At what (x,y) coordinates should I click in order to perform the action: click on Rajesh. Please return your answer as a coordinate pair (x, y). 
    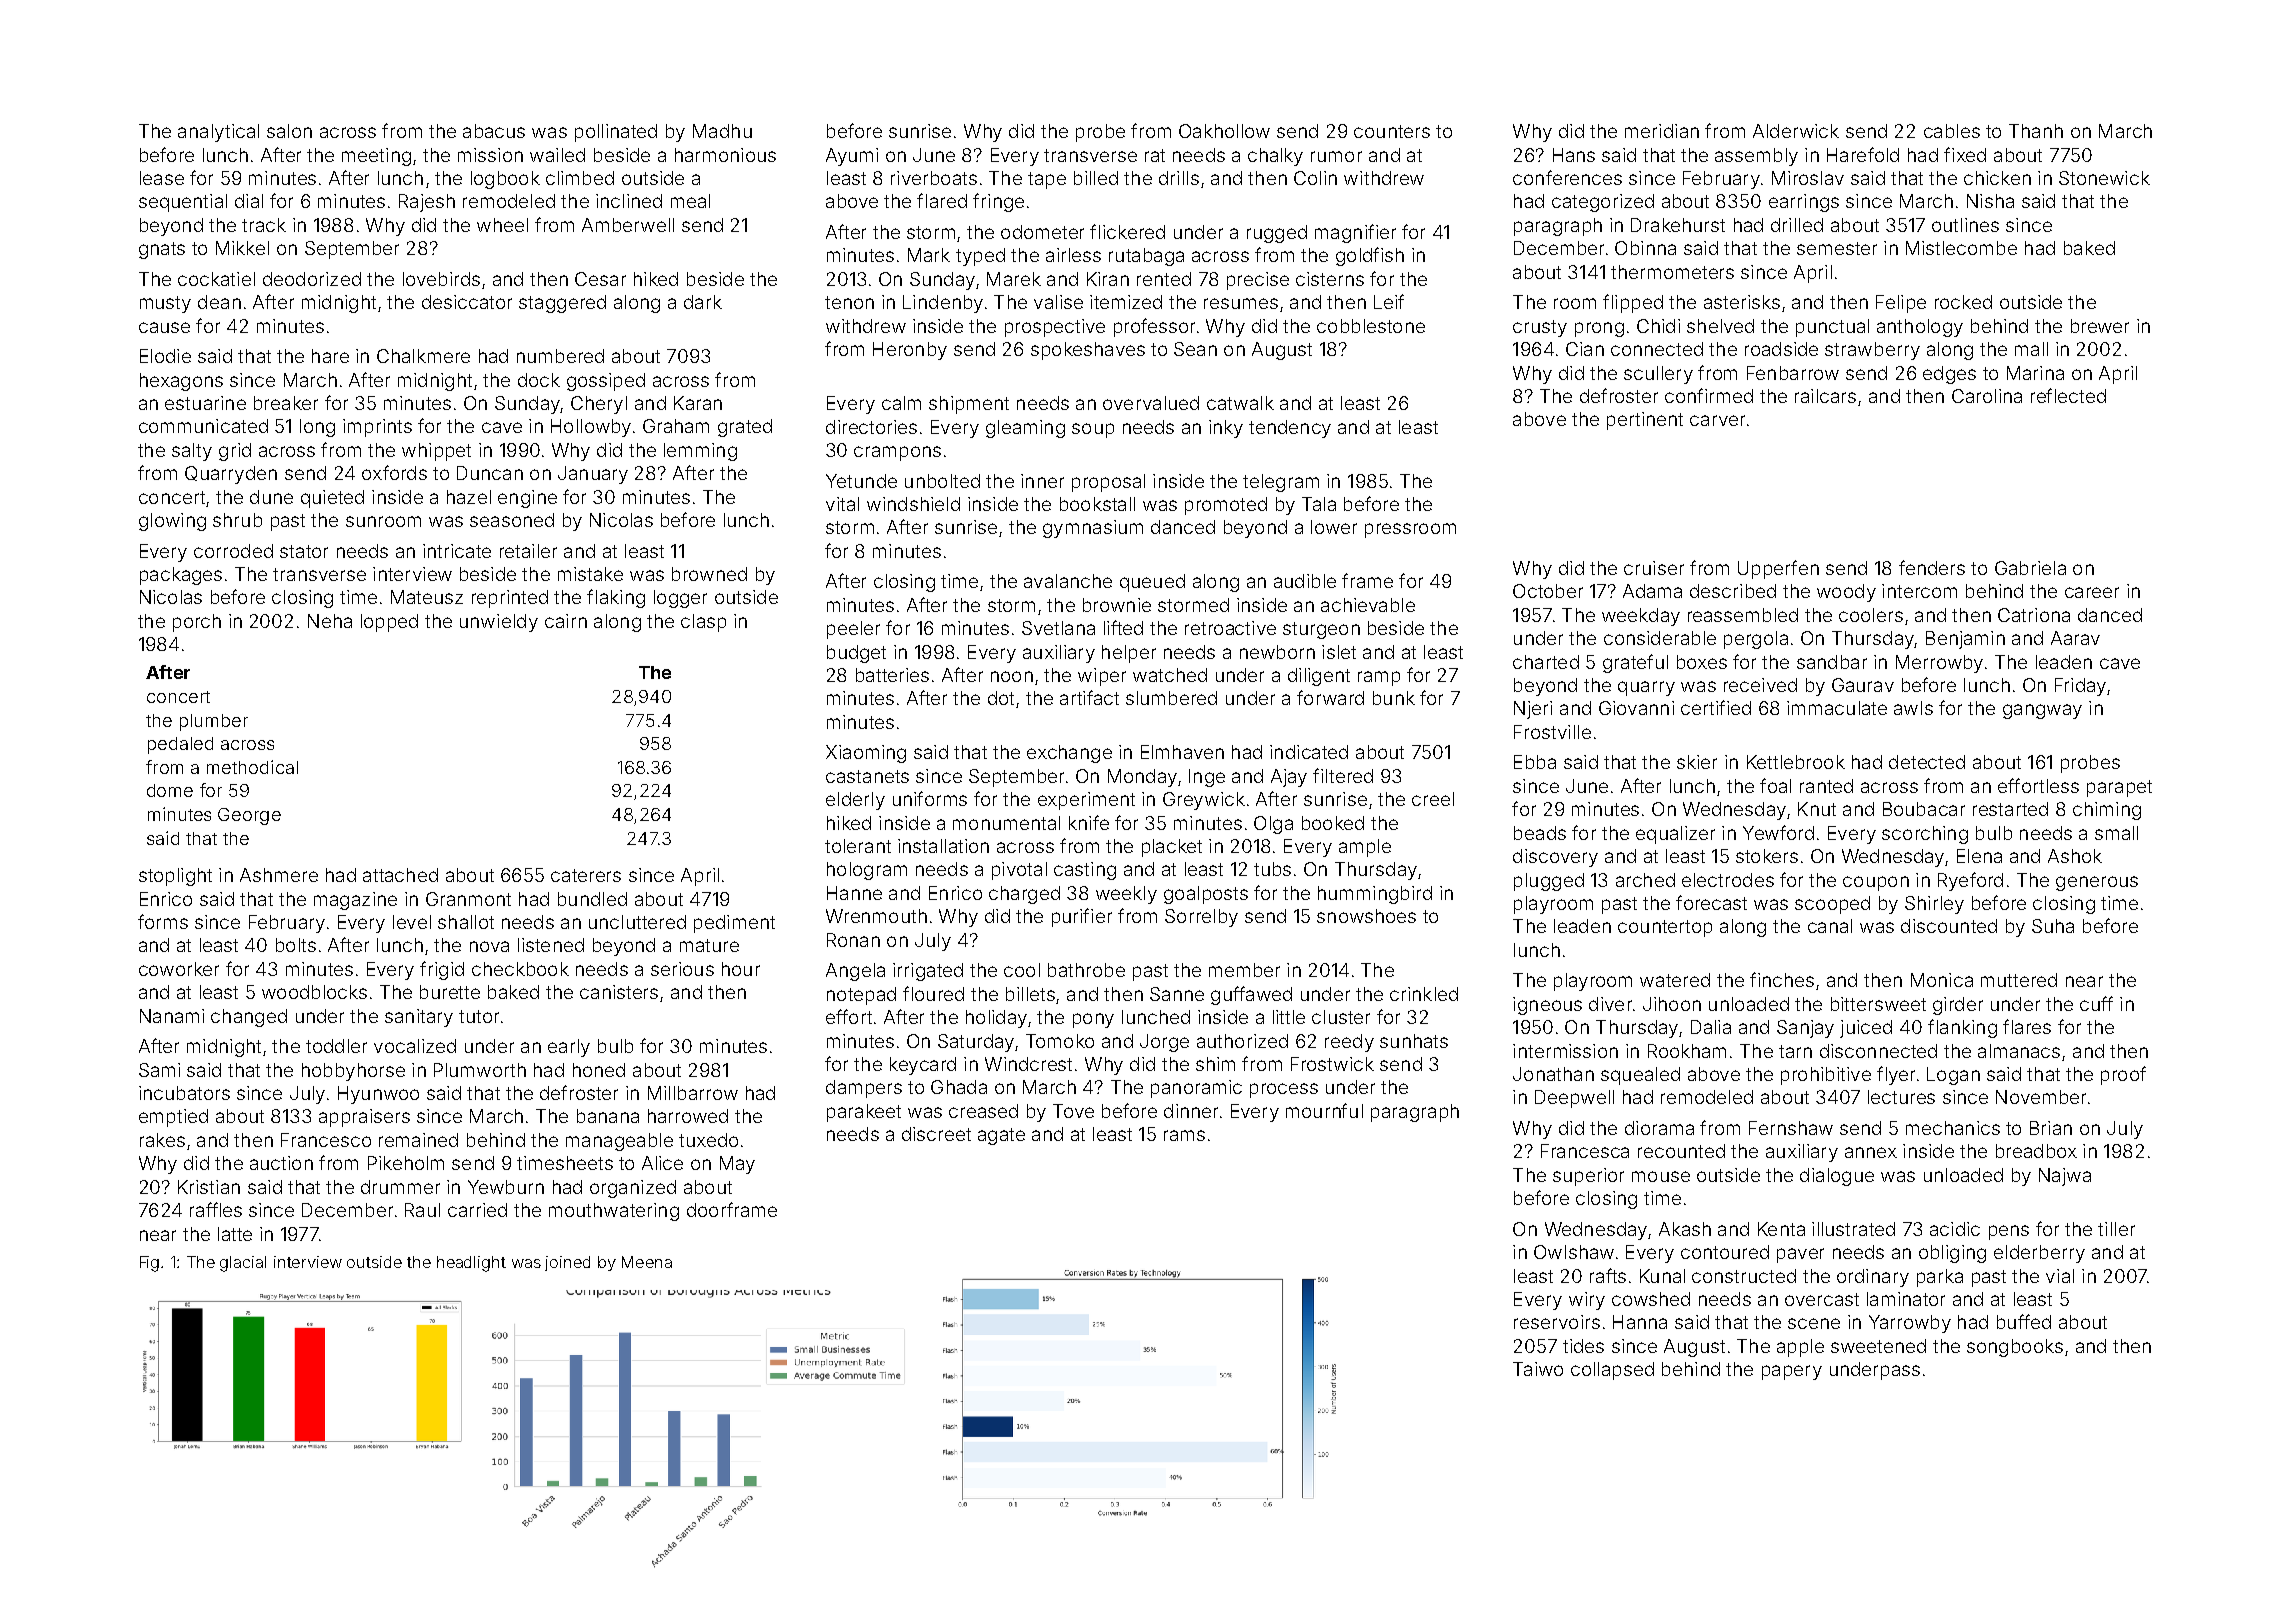
    Looking at the image, I should click on (427, 203).
